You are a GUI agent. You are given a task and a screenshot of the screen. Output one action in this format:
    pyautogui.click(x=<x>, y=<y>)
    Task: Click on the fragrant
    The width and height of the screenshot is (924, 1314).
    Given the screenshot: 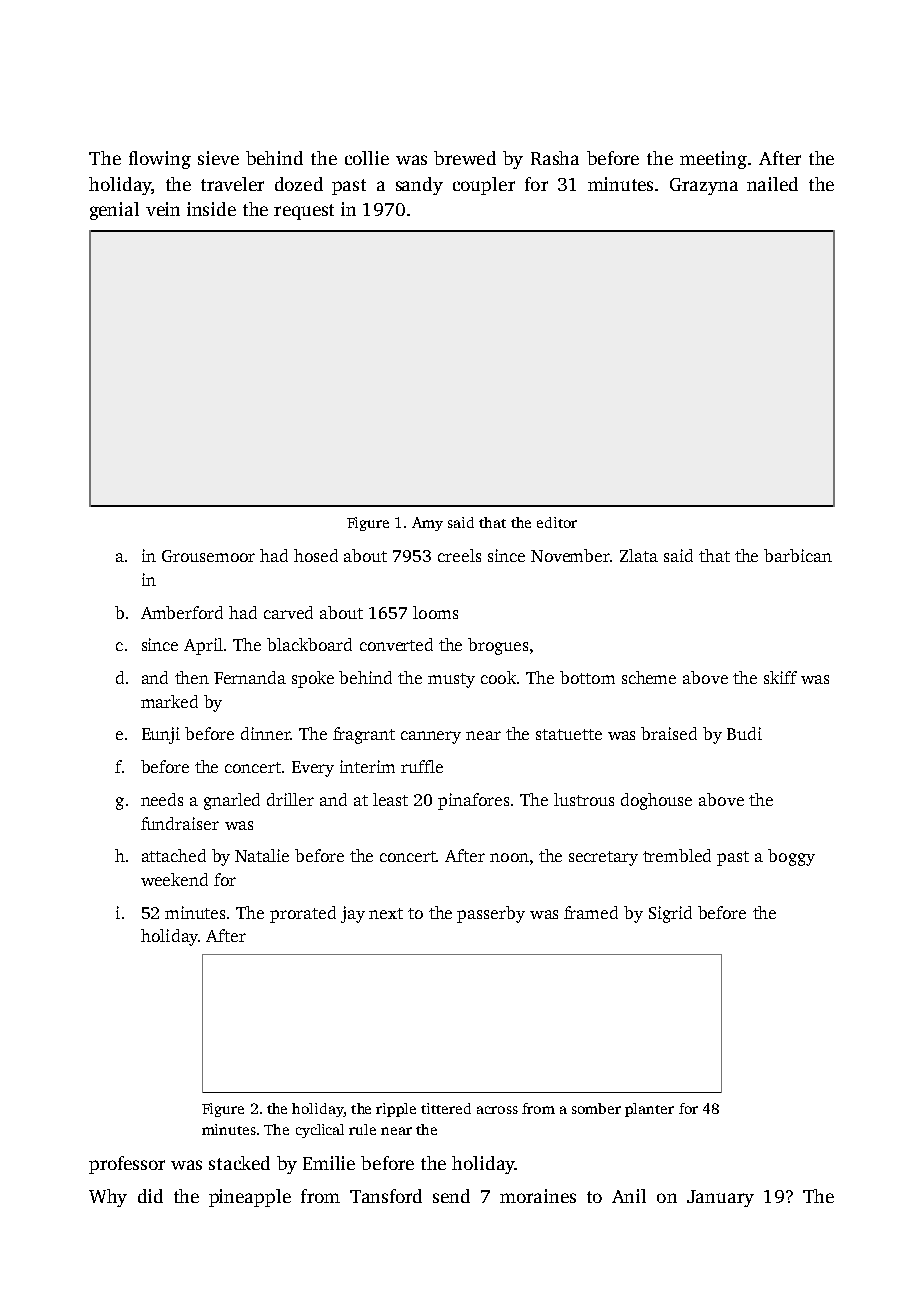 What is the action you would take?
    pyautogui.click(x=364, y=735)
